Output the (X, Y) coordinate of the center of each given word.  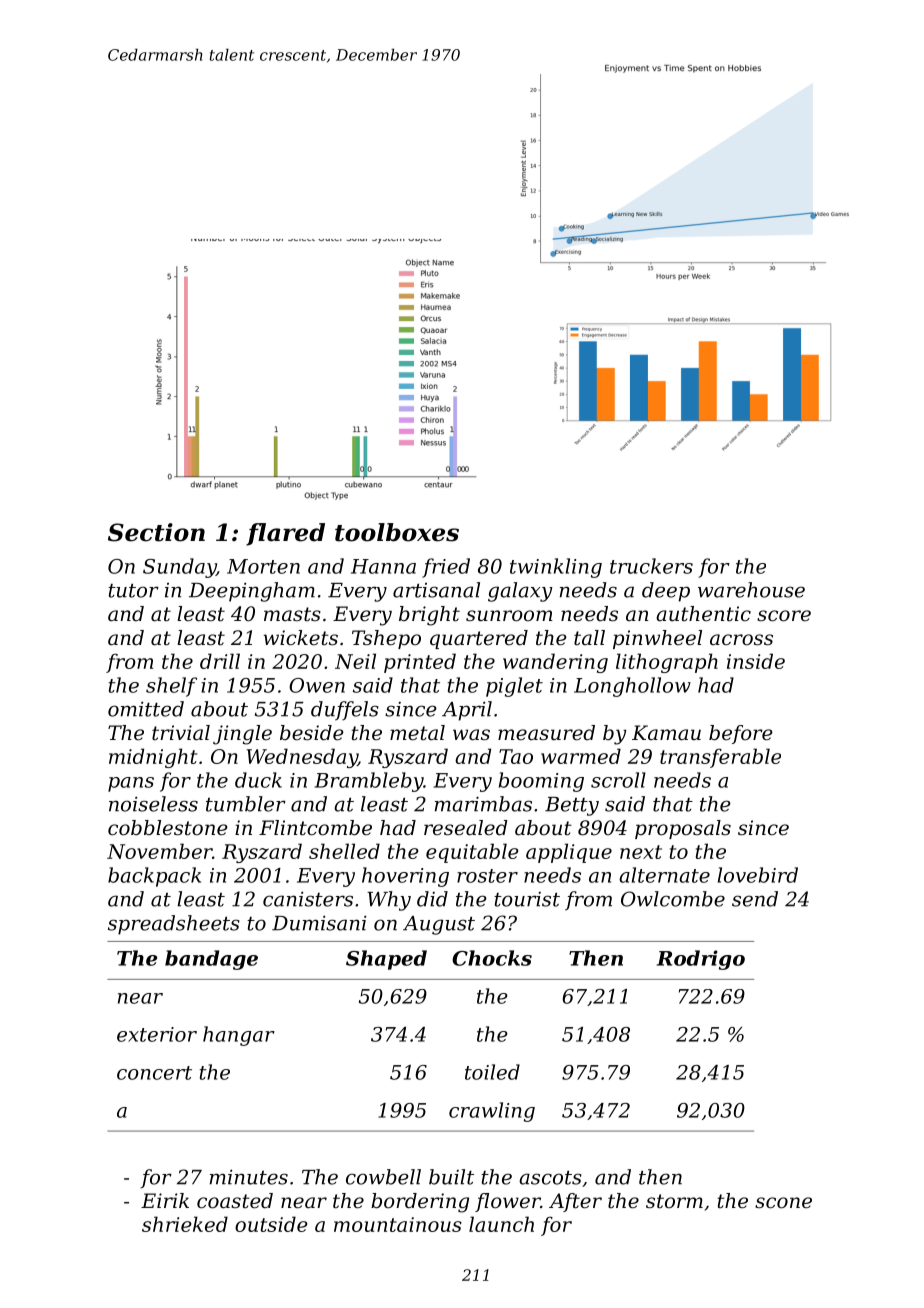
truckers (651, 566)
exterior (157, 1034)
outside (271, 1224)
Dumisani (319, 923)
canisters (308, 899)
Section (156, 532)
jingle (242, 735)
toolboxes (397, 532)
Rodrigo (701, 960)
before (741, 734)
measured (546, 733)
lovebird (758, 875)
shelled (344, 851)
